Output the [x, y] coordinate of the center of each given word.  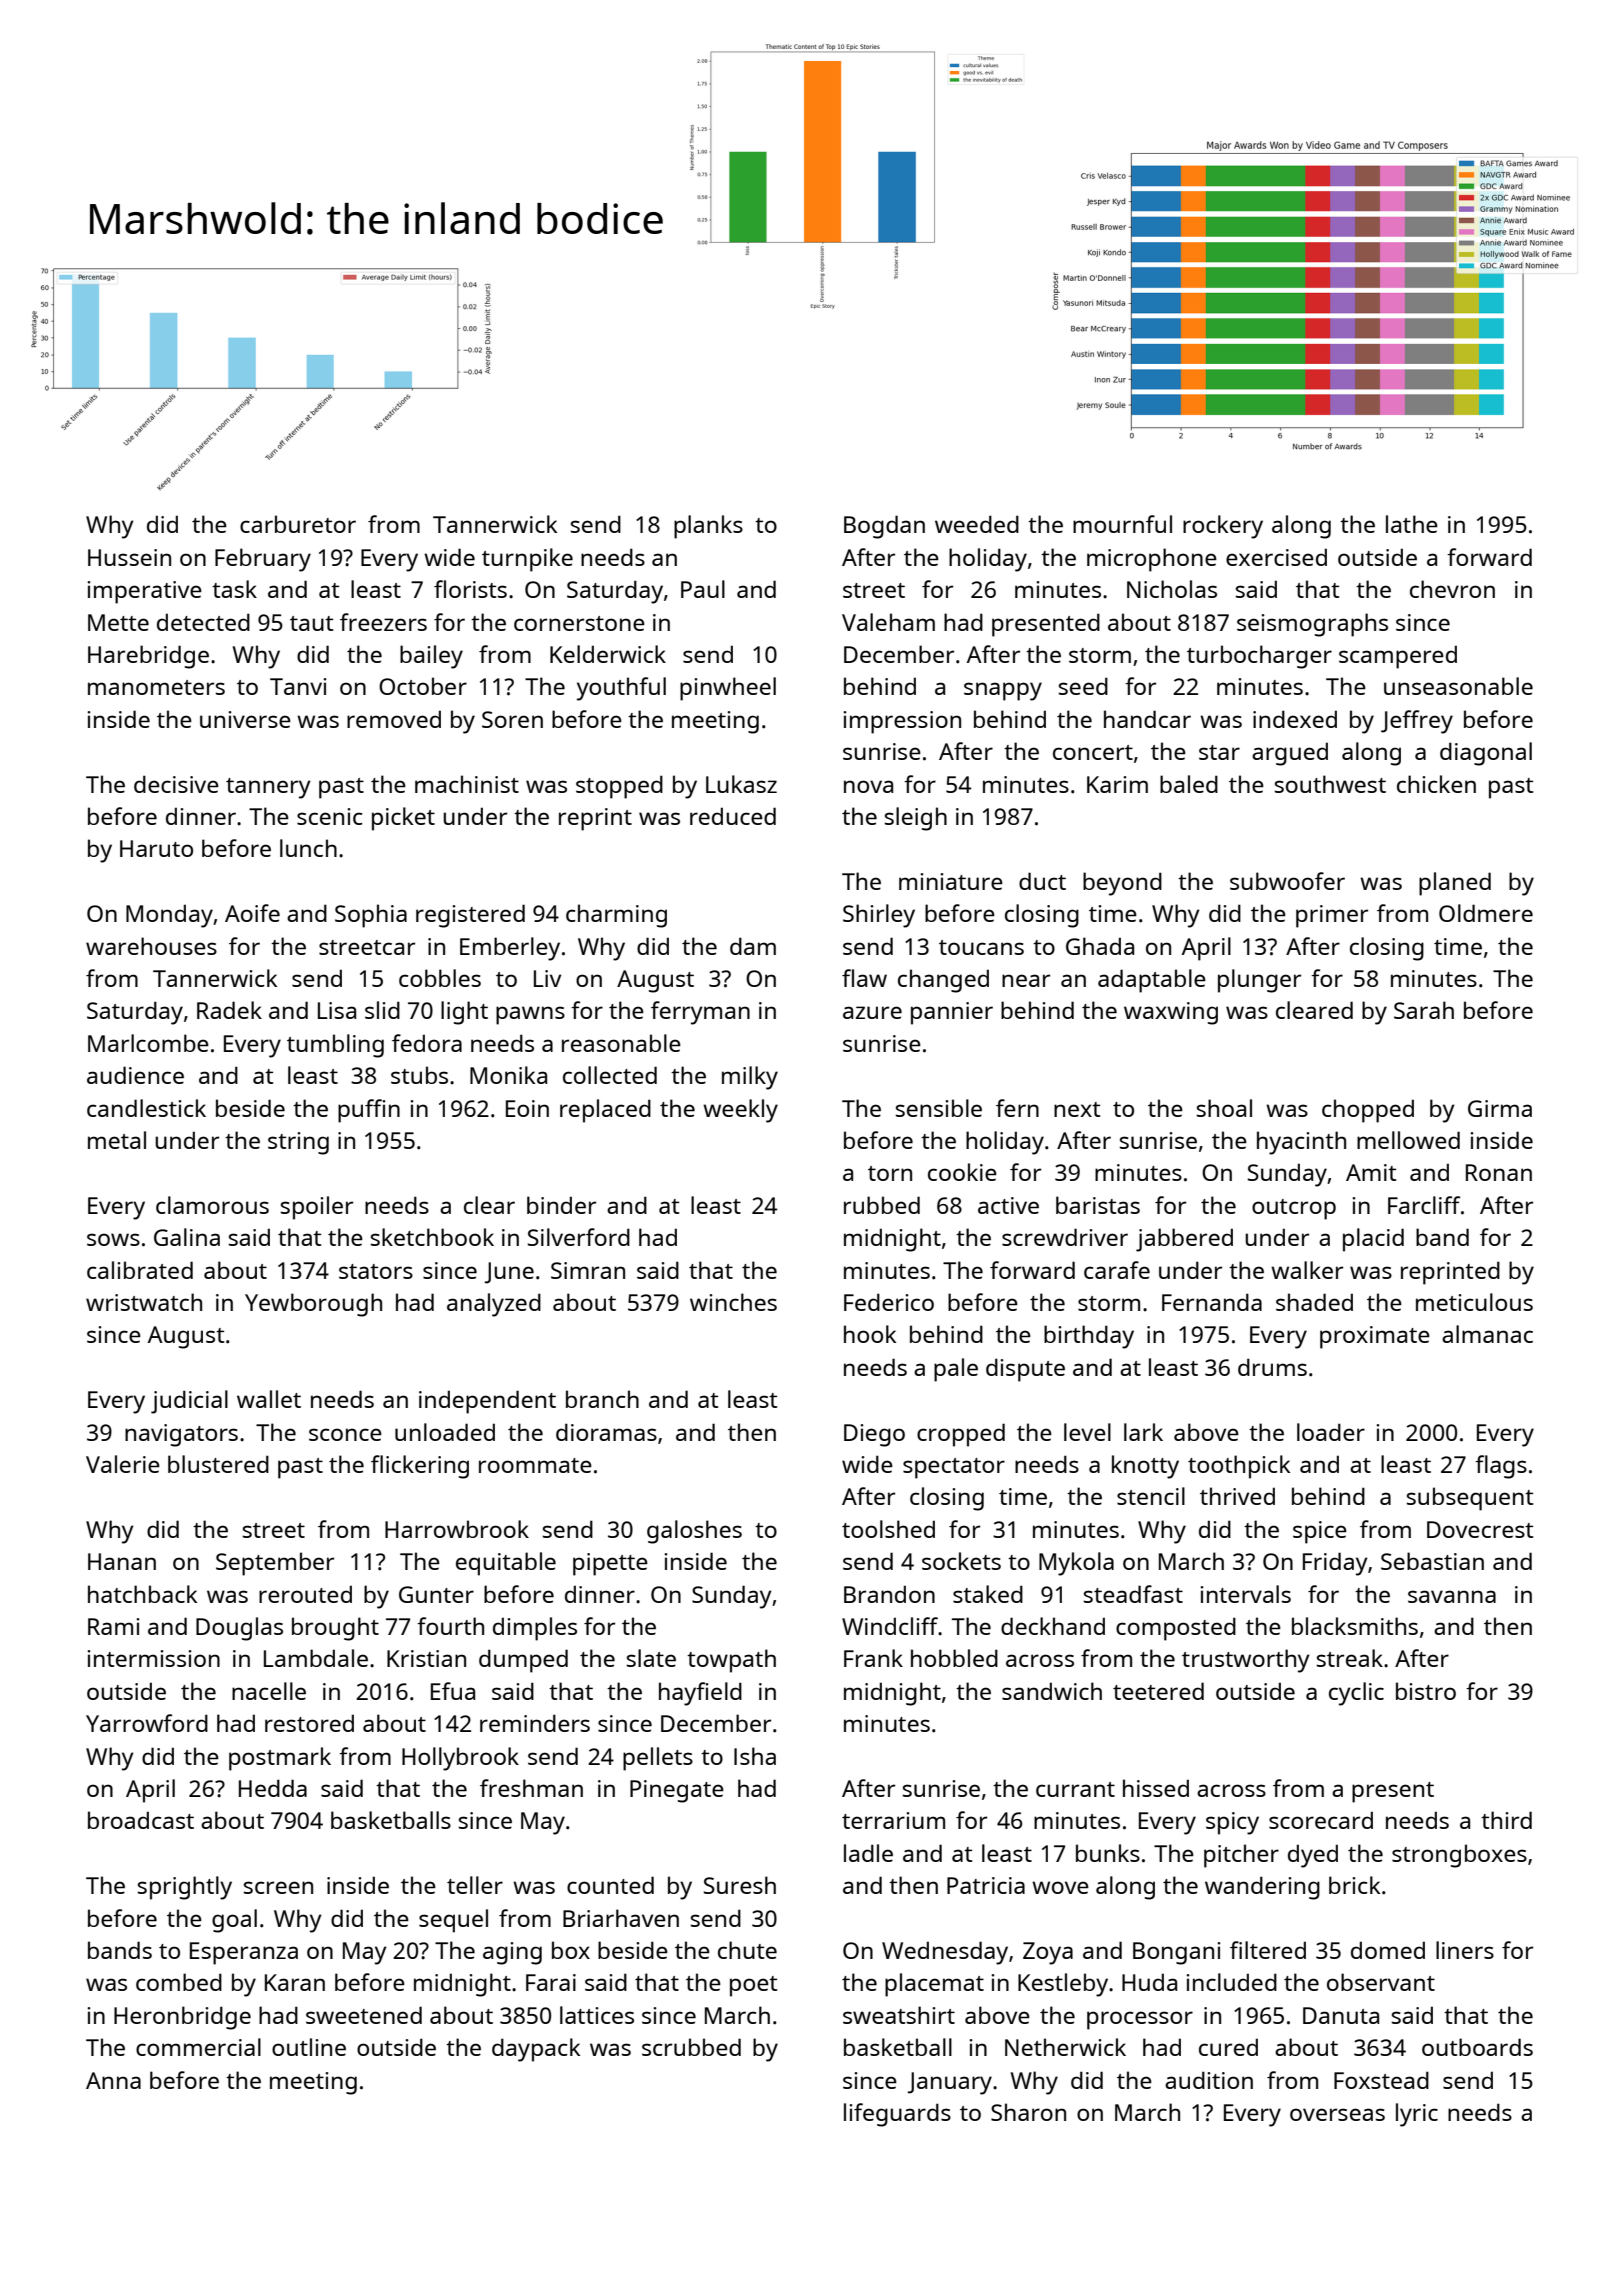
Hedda [273, 1788]
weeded [977, 524]
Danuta [1341, 2015]
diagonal [1486, 754]
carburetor [298, 524]
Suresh [740, 1885]
